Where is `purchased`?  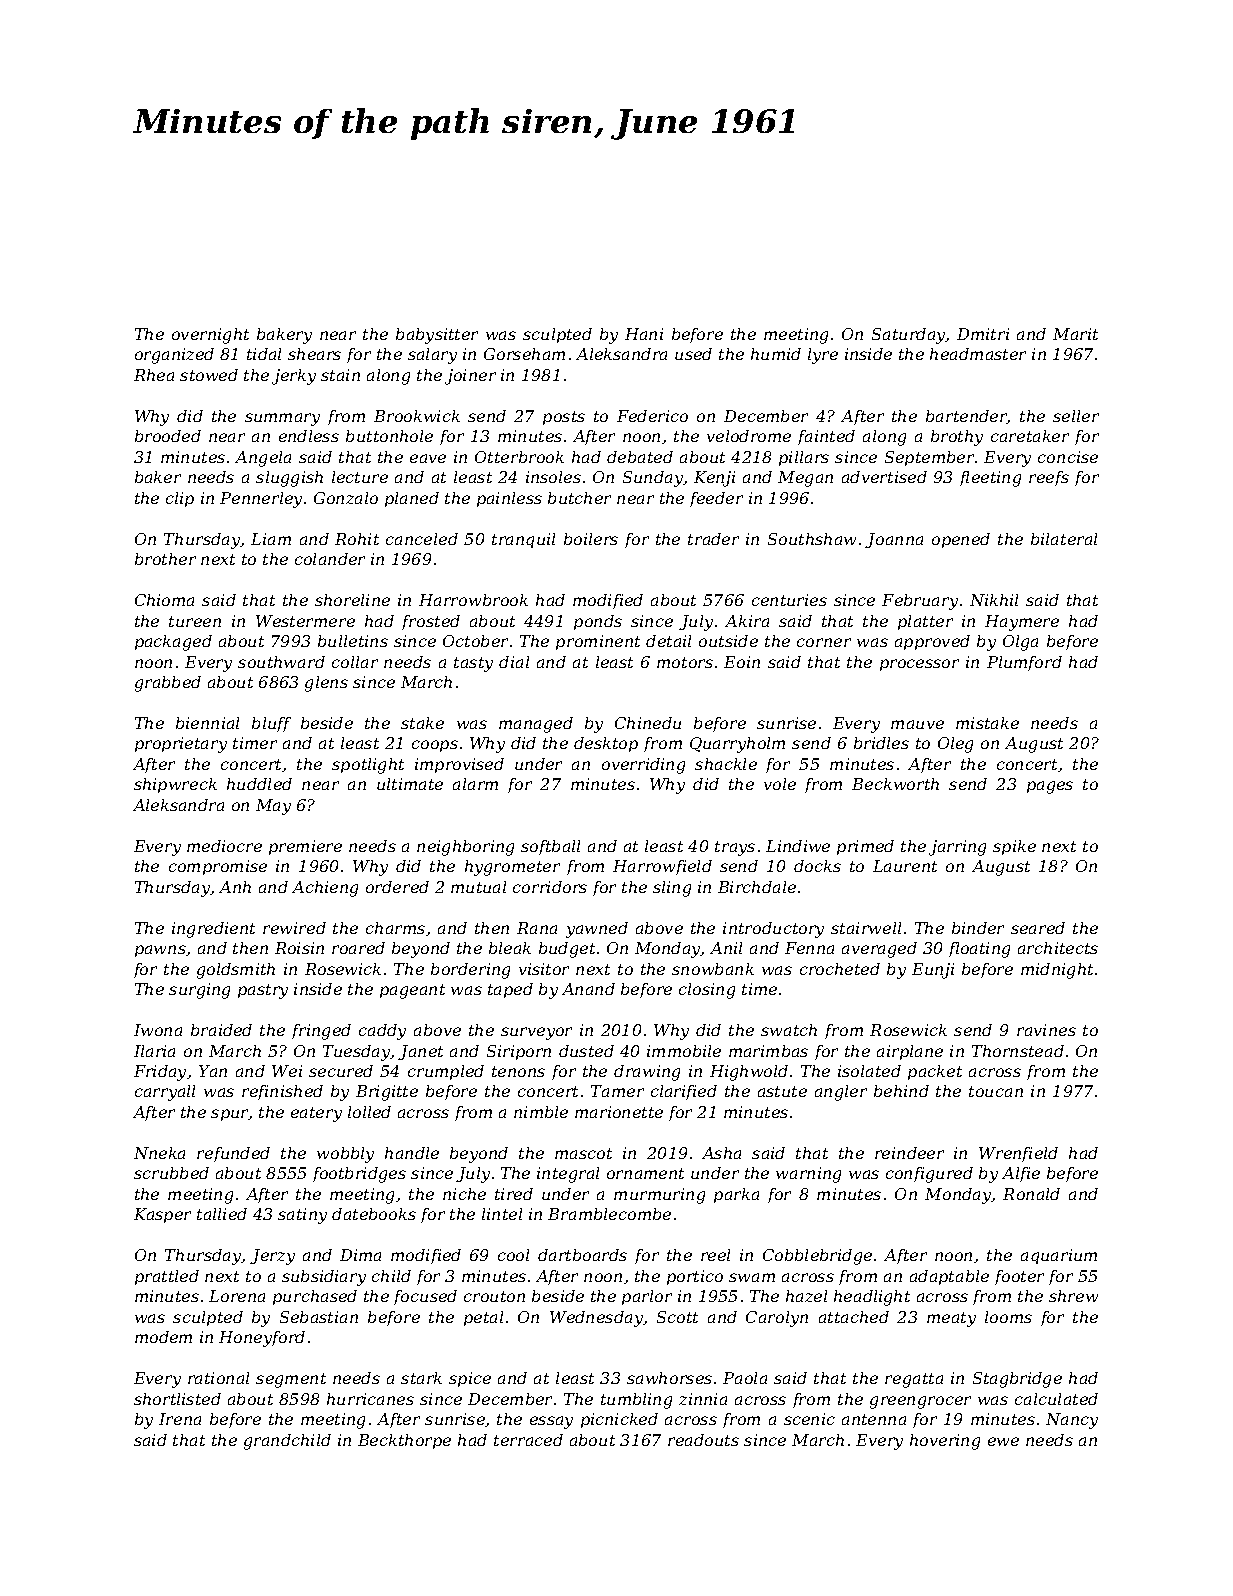 purchased is located at coordinates (315, 1297).
